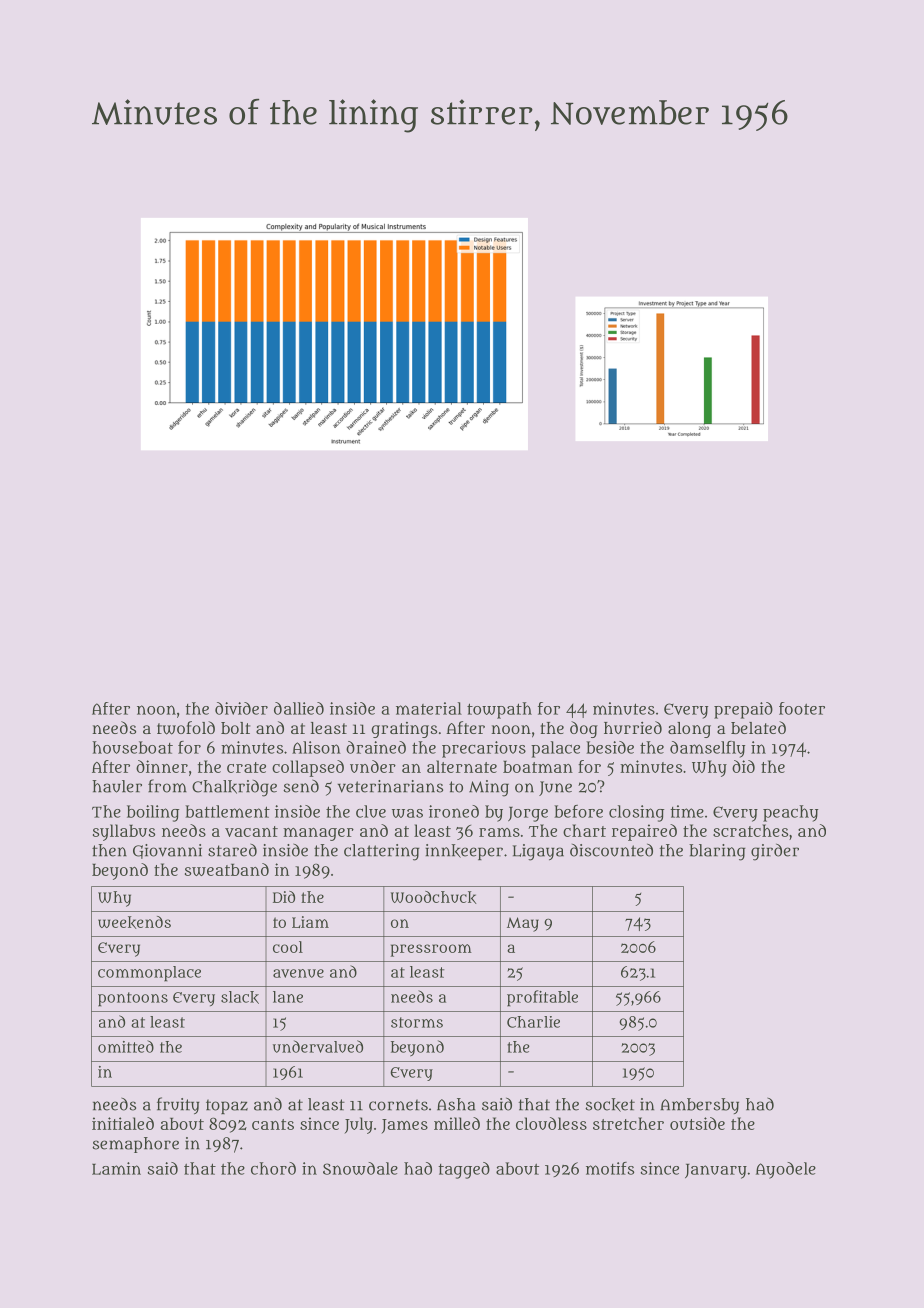 The height and width of the screenshot is (1308, 924). I want to click on repaired, so click(644, 832).
